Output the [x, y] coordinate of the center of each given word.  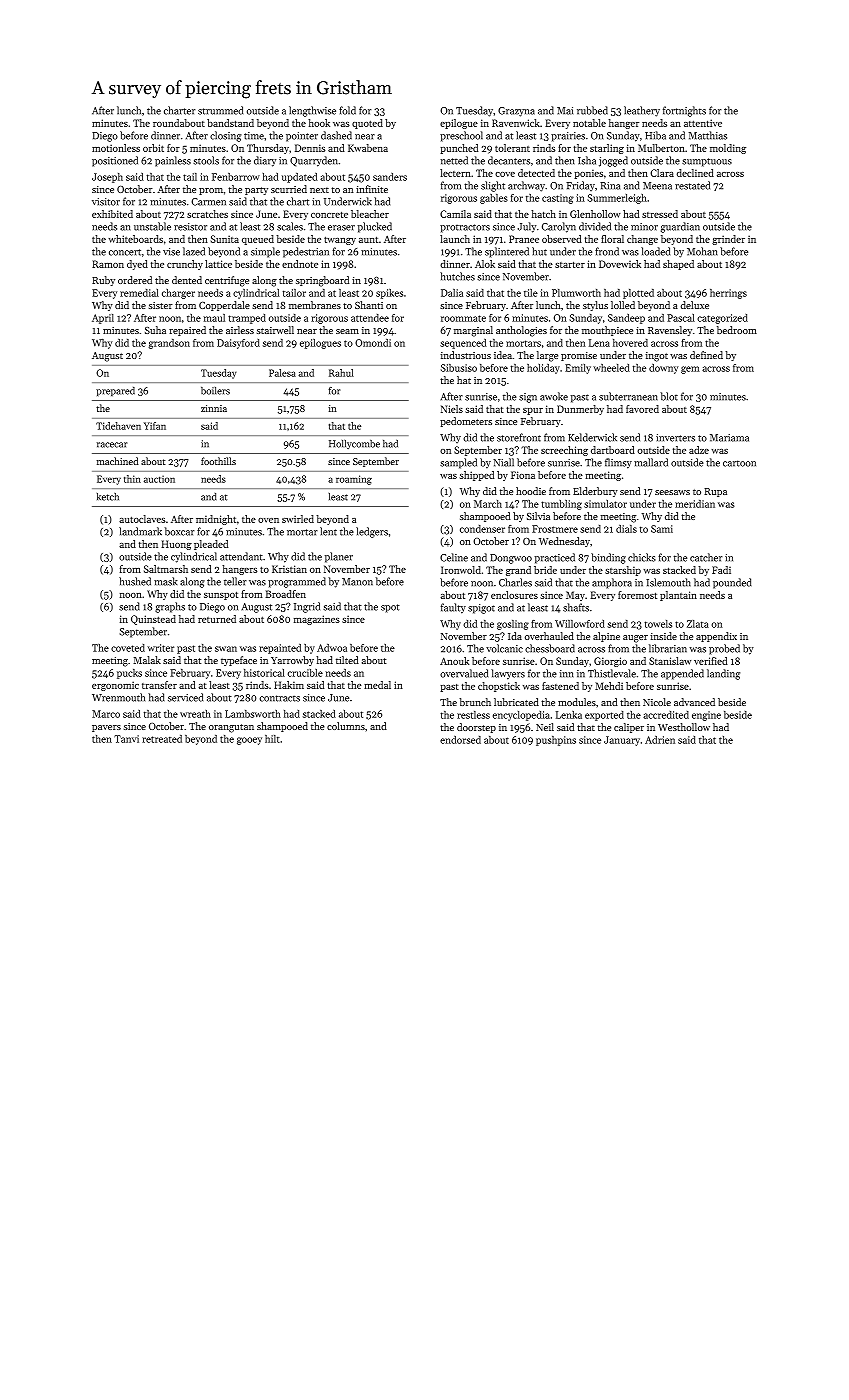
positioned [115, 161]
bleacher [370, 214]
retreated [162, 739]
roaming [354, 480]
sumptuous [707, 162]
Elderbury [595, 492]
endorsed [460, 740]
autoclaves [142, 519]
